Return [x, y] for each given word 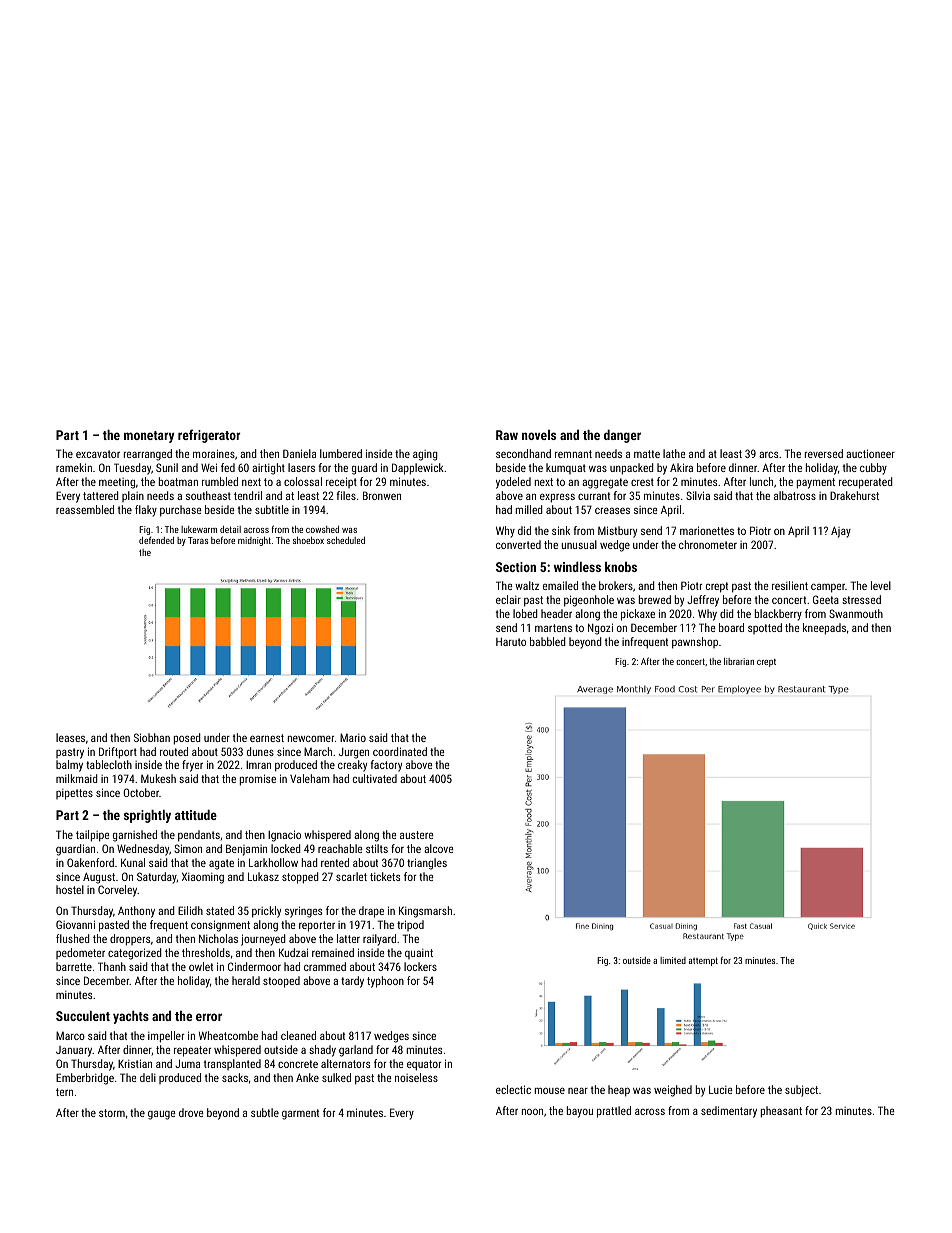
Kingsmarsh [425, 912]
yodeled [513, 483]
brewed [655, 599]
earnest [267, 738]
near [578, 1090]
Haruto [511, 642]
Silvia [698, 495]
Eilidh [190, 910]
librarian [739, 661]
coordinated [400, 751]
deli [148, 1077]
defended [156, 540]
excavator [98, 454]
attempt [703, 961]
